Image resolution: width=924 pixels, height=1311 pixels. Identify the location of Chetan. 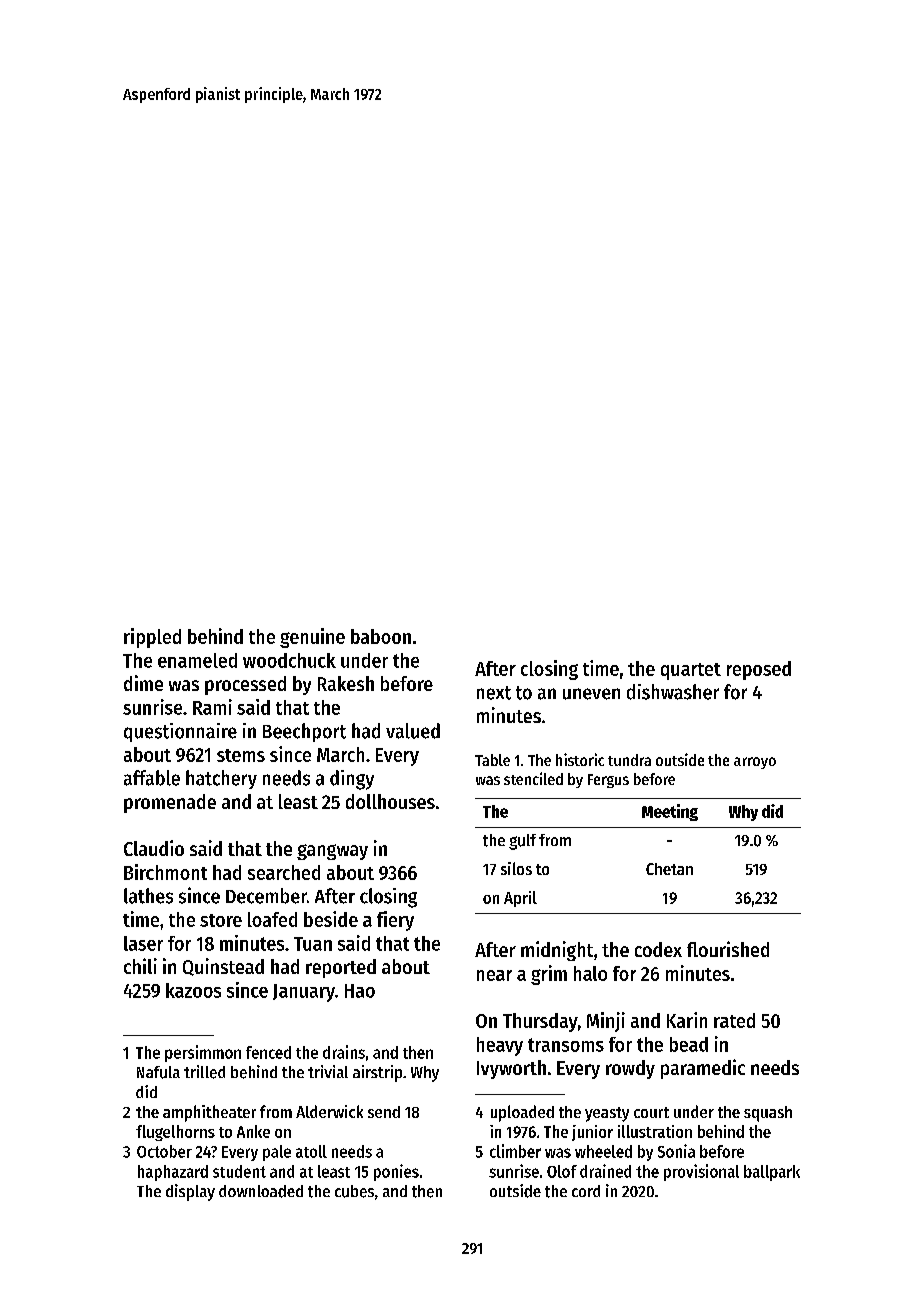
(669, 869).
